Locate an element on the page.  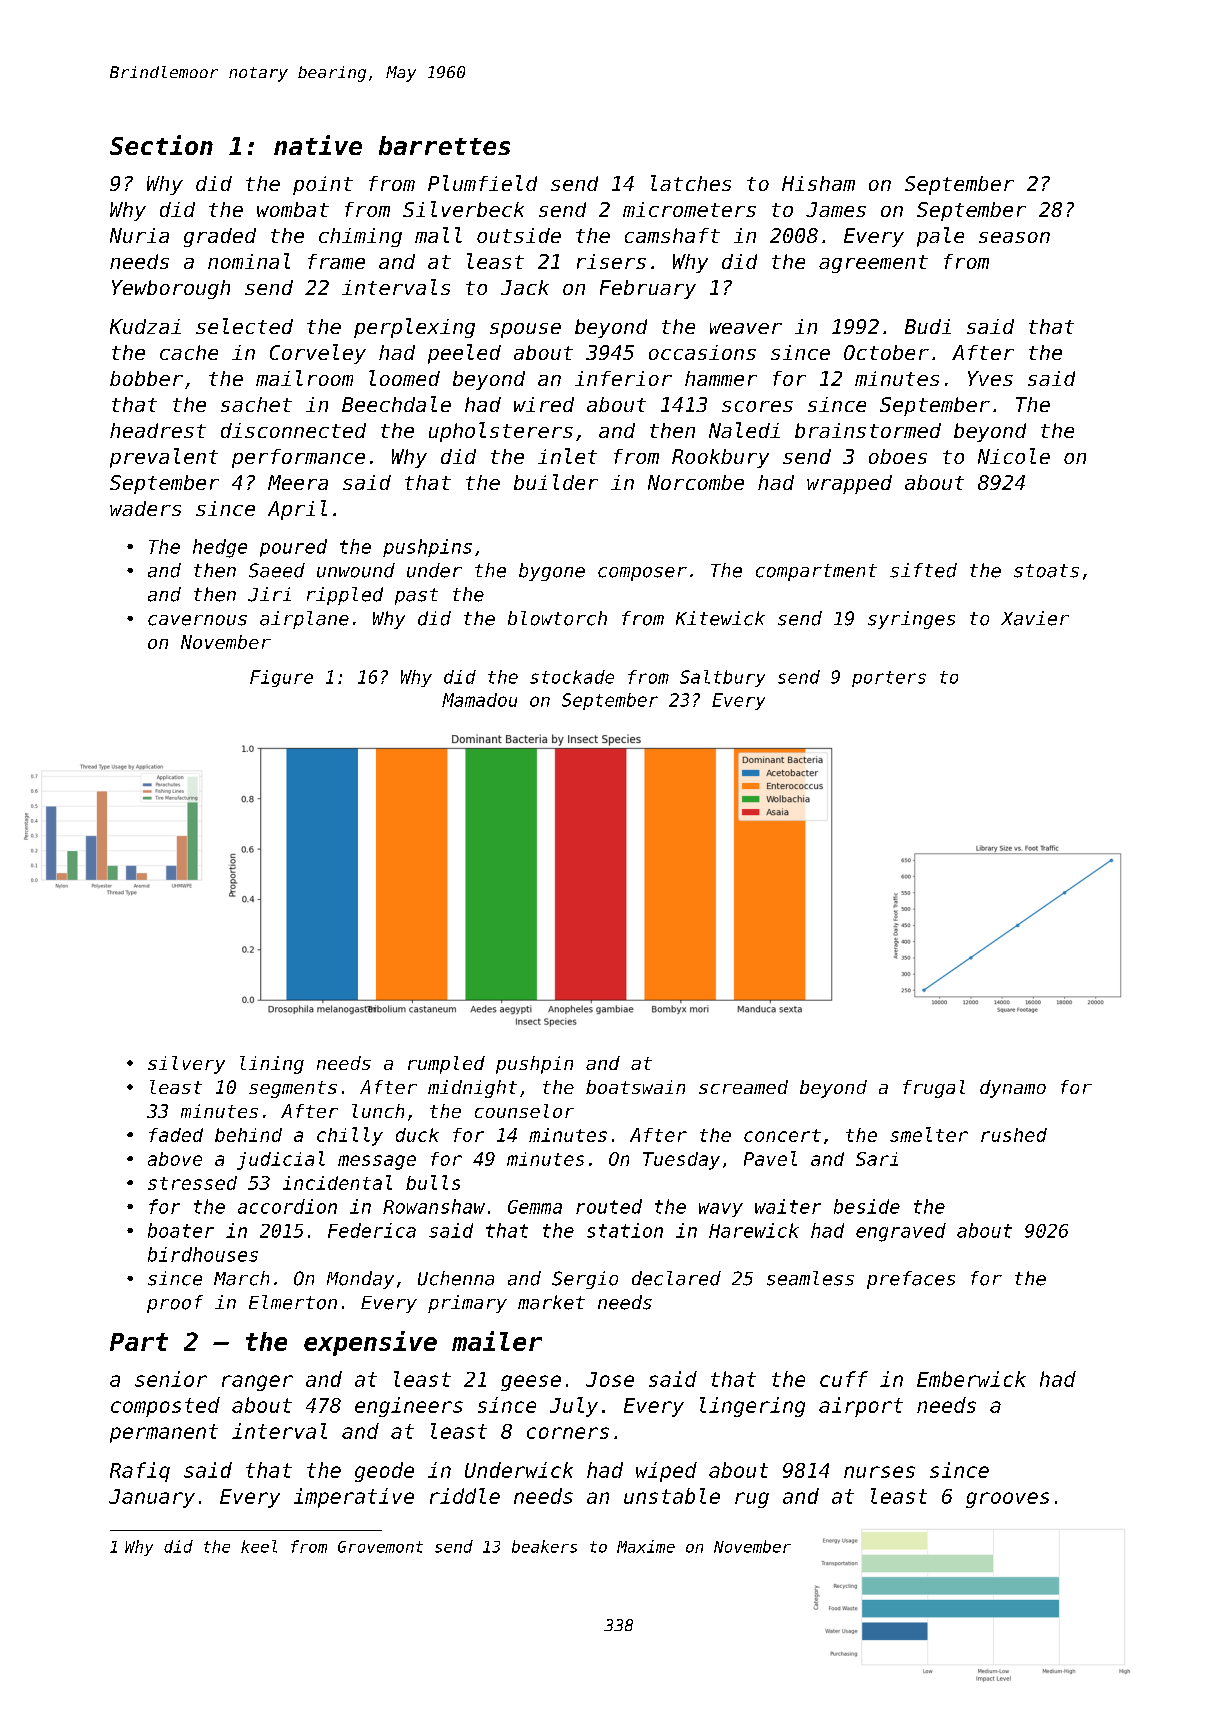
nurses is located at coordinates (879, 1472).
